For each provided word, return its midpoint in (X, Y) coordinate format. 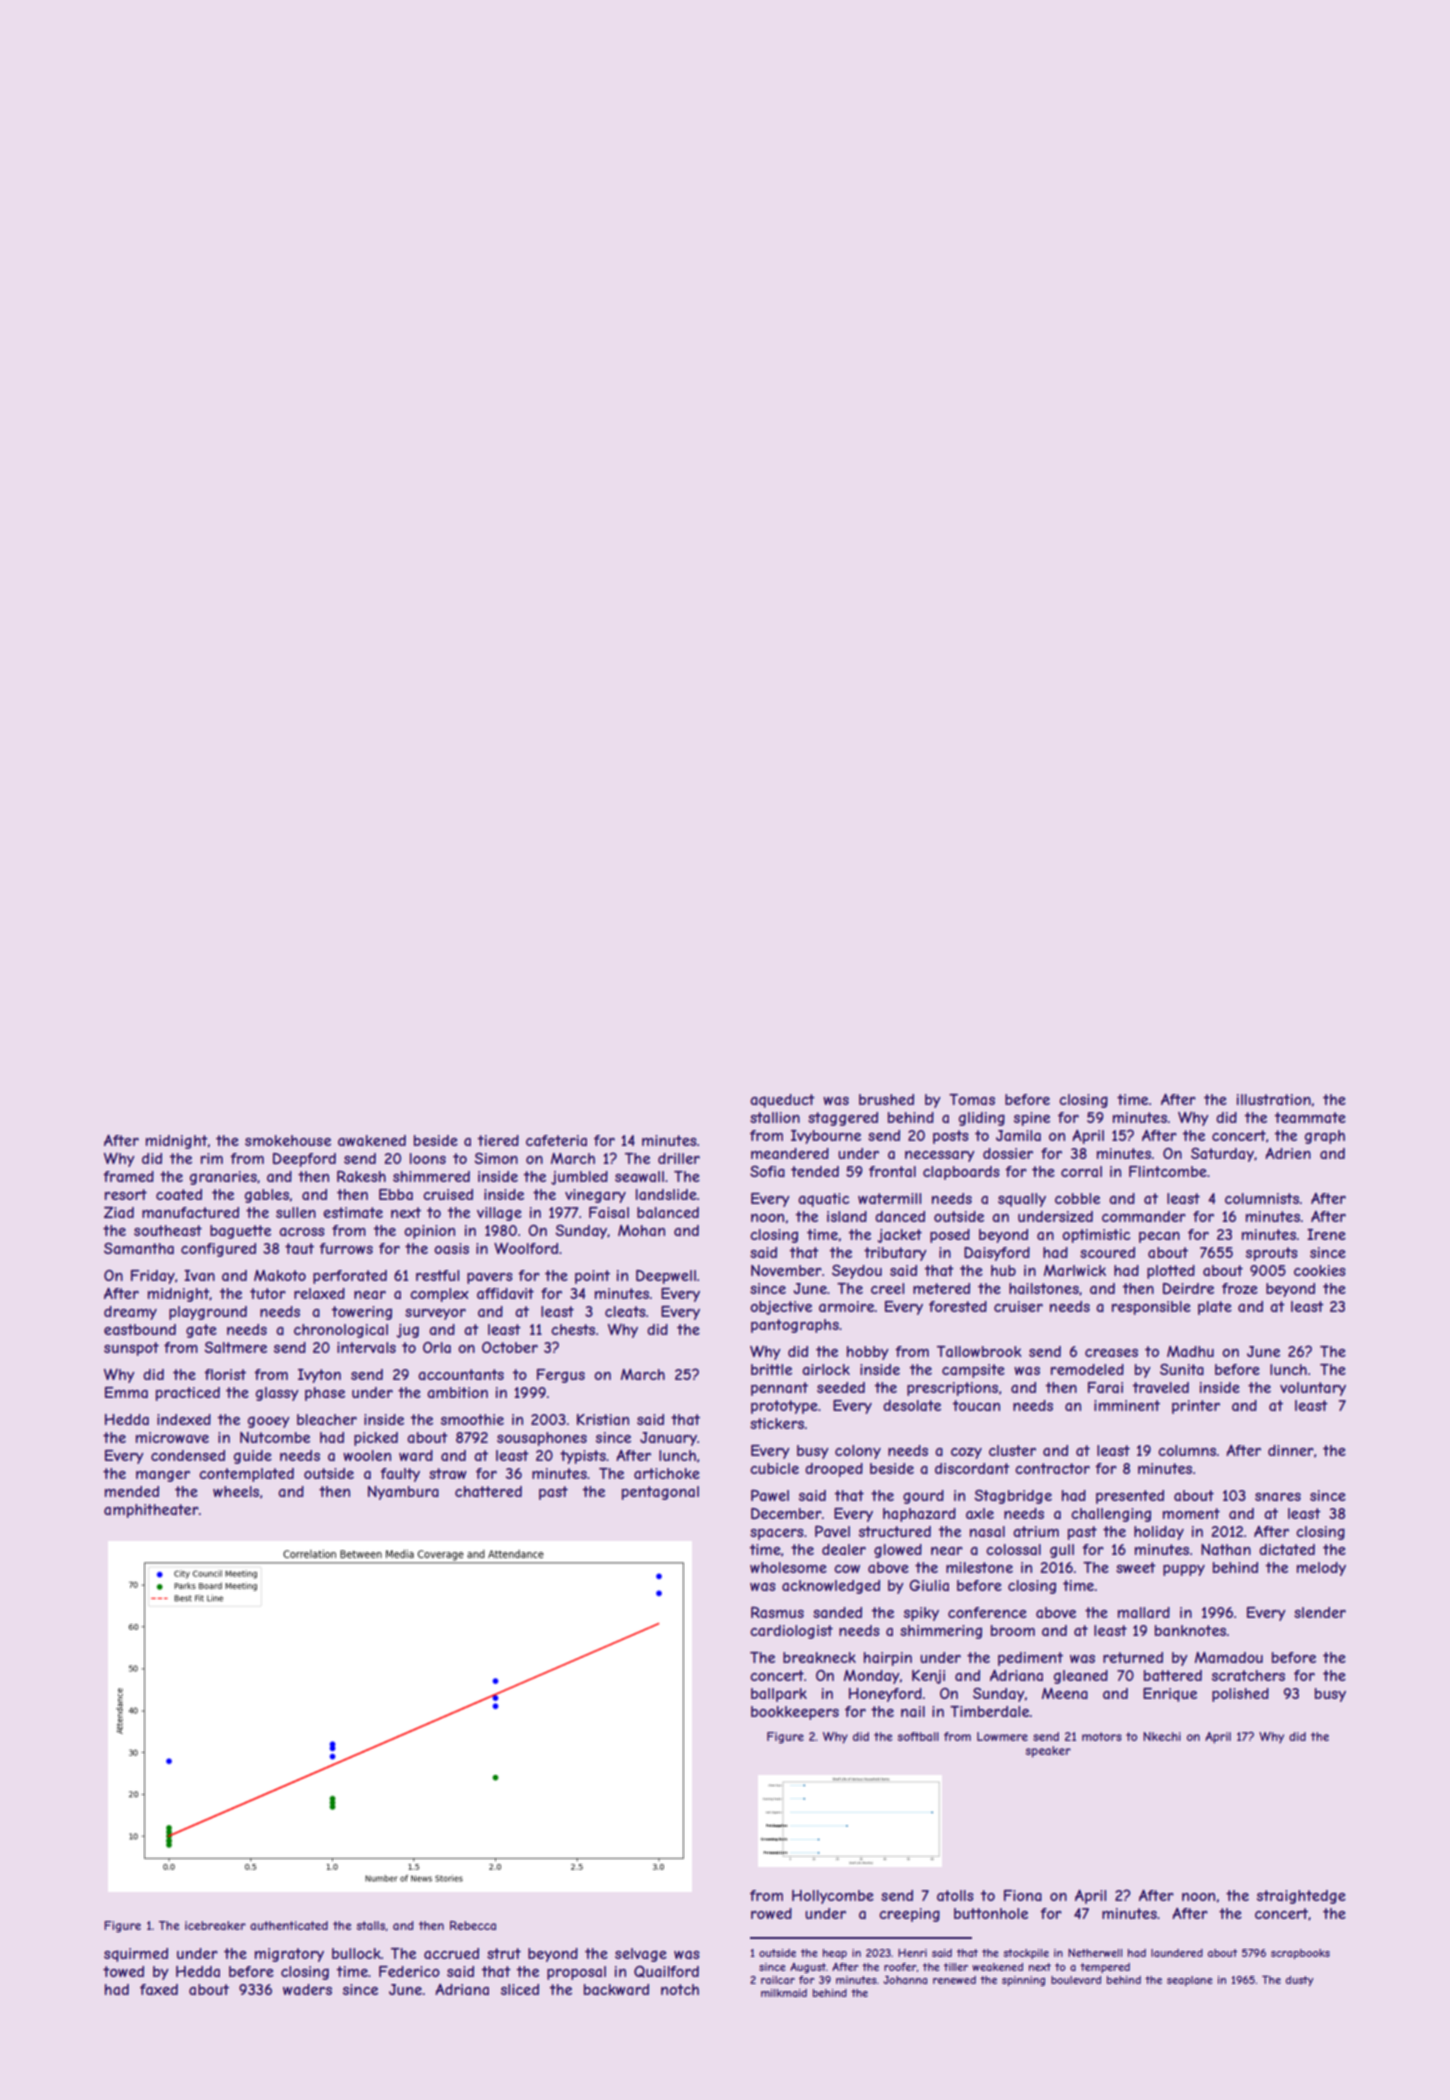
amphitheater (151, 1511)
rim (212, 1158)
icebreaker (215, 1925)
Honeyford (885, 1695)
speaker (1048, 1752)
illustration (1274, 1099)
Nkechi (1162, 1736)
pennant (779, 1389)
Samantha (139, 1248)
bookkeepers (795, 1713)
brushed (886, 1099)
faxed (159, 1989)
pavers (490, 1278)
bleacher (327, 1419)
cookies (1320, 1270)
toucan (976, 1405)
